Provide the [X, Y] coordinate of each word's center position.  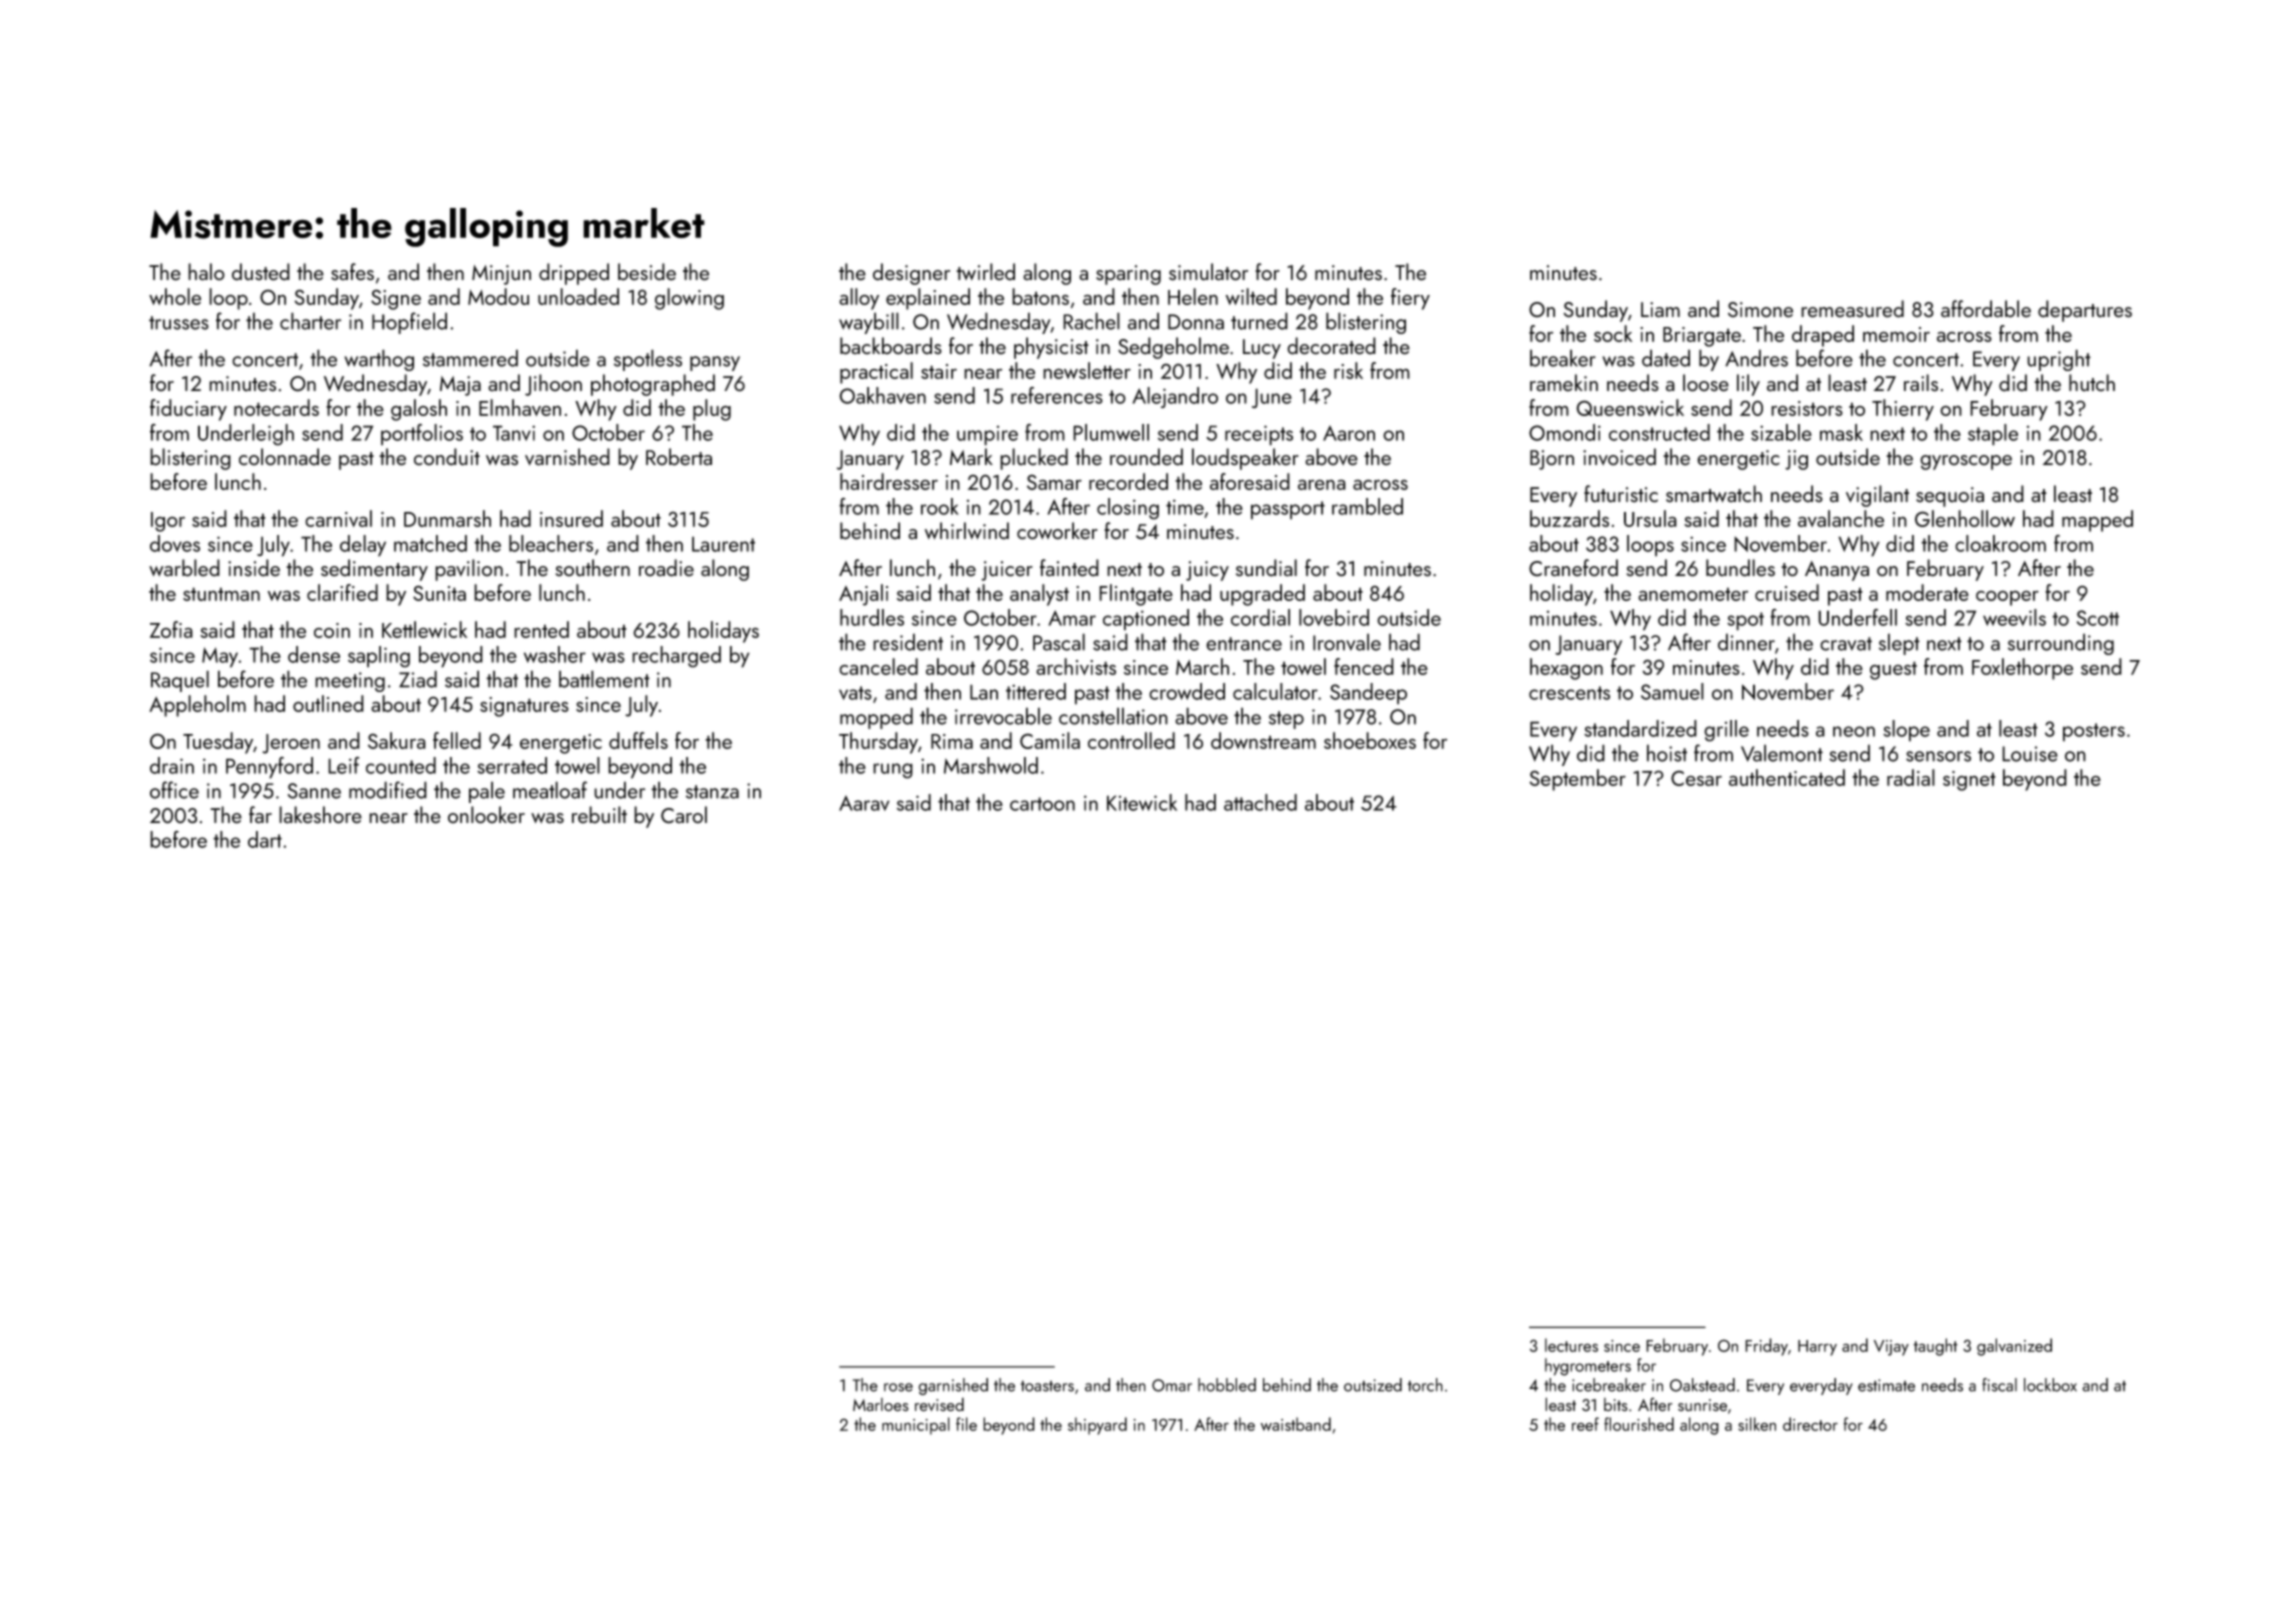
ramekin [1564, 383]
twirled [985, 272]
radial [1911, 777]
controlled [1131, 740]
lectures [1571, 1345]
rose [898, 1387]
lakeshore [320, 815]
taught [1935, 1347]
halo [206, 272]
